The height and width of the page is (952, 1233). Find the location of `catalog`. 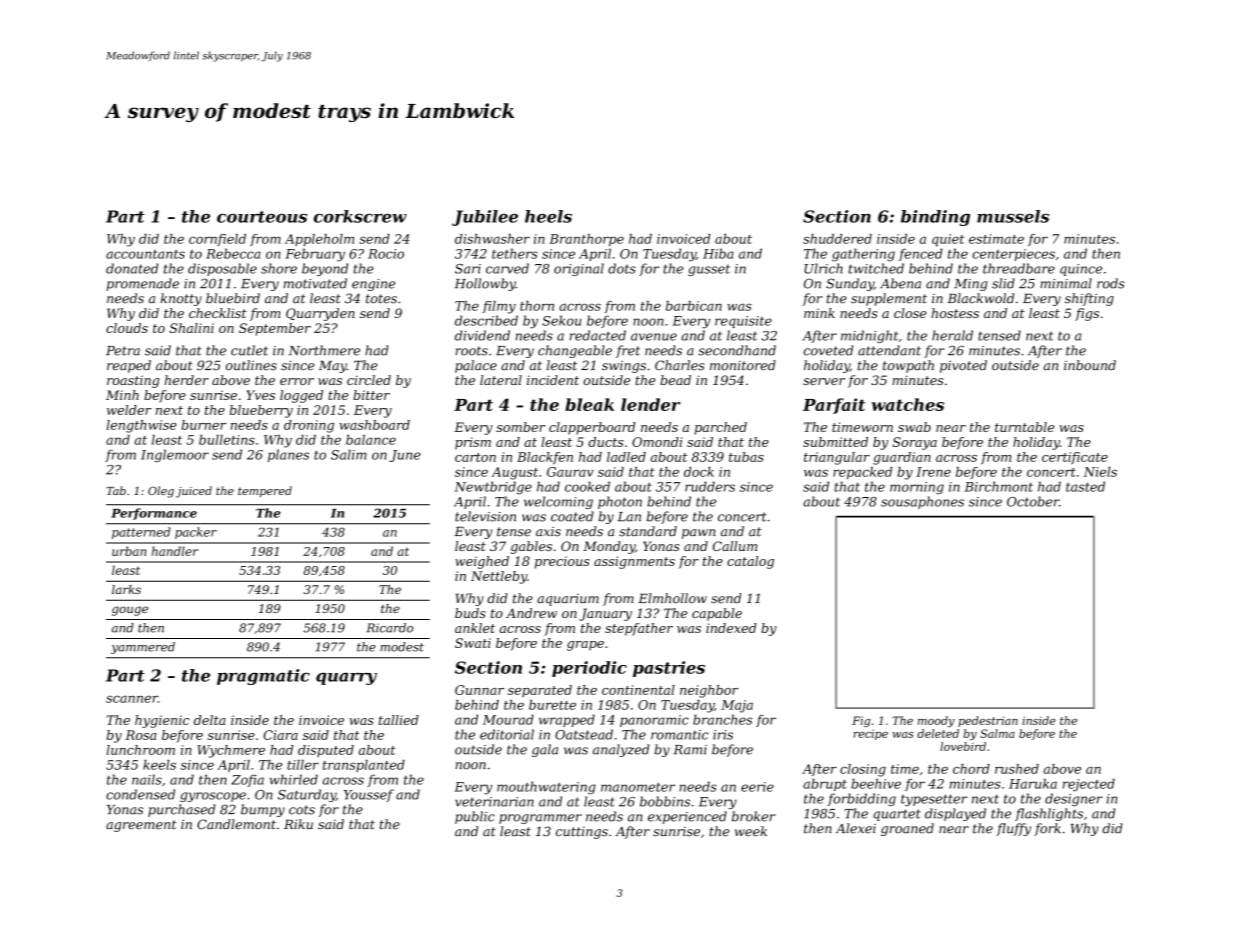

catalog is located at coordinates (750, 562).
